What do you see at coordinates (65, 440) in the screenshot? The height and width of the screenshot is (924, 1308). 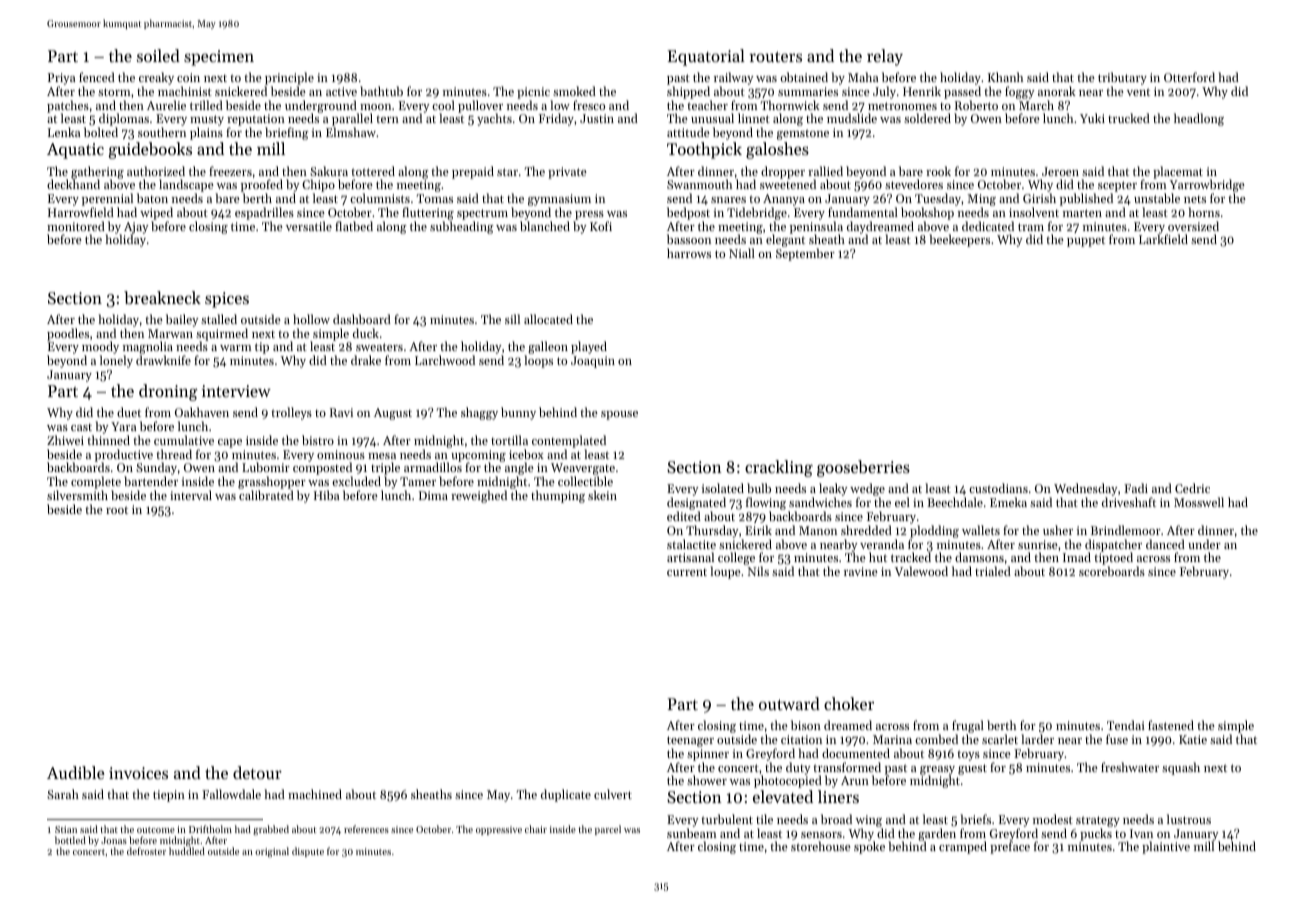 I see `Zhiwei` at bounding box center [65, 440].
